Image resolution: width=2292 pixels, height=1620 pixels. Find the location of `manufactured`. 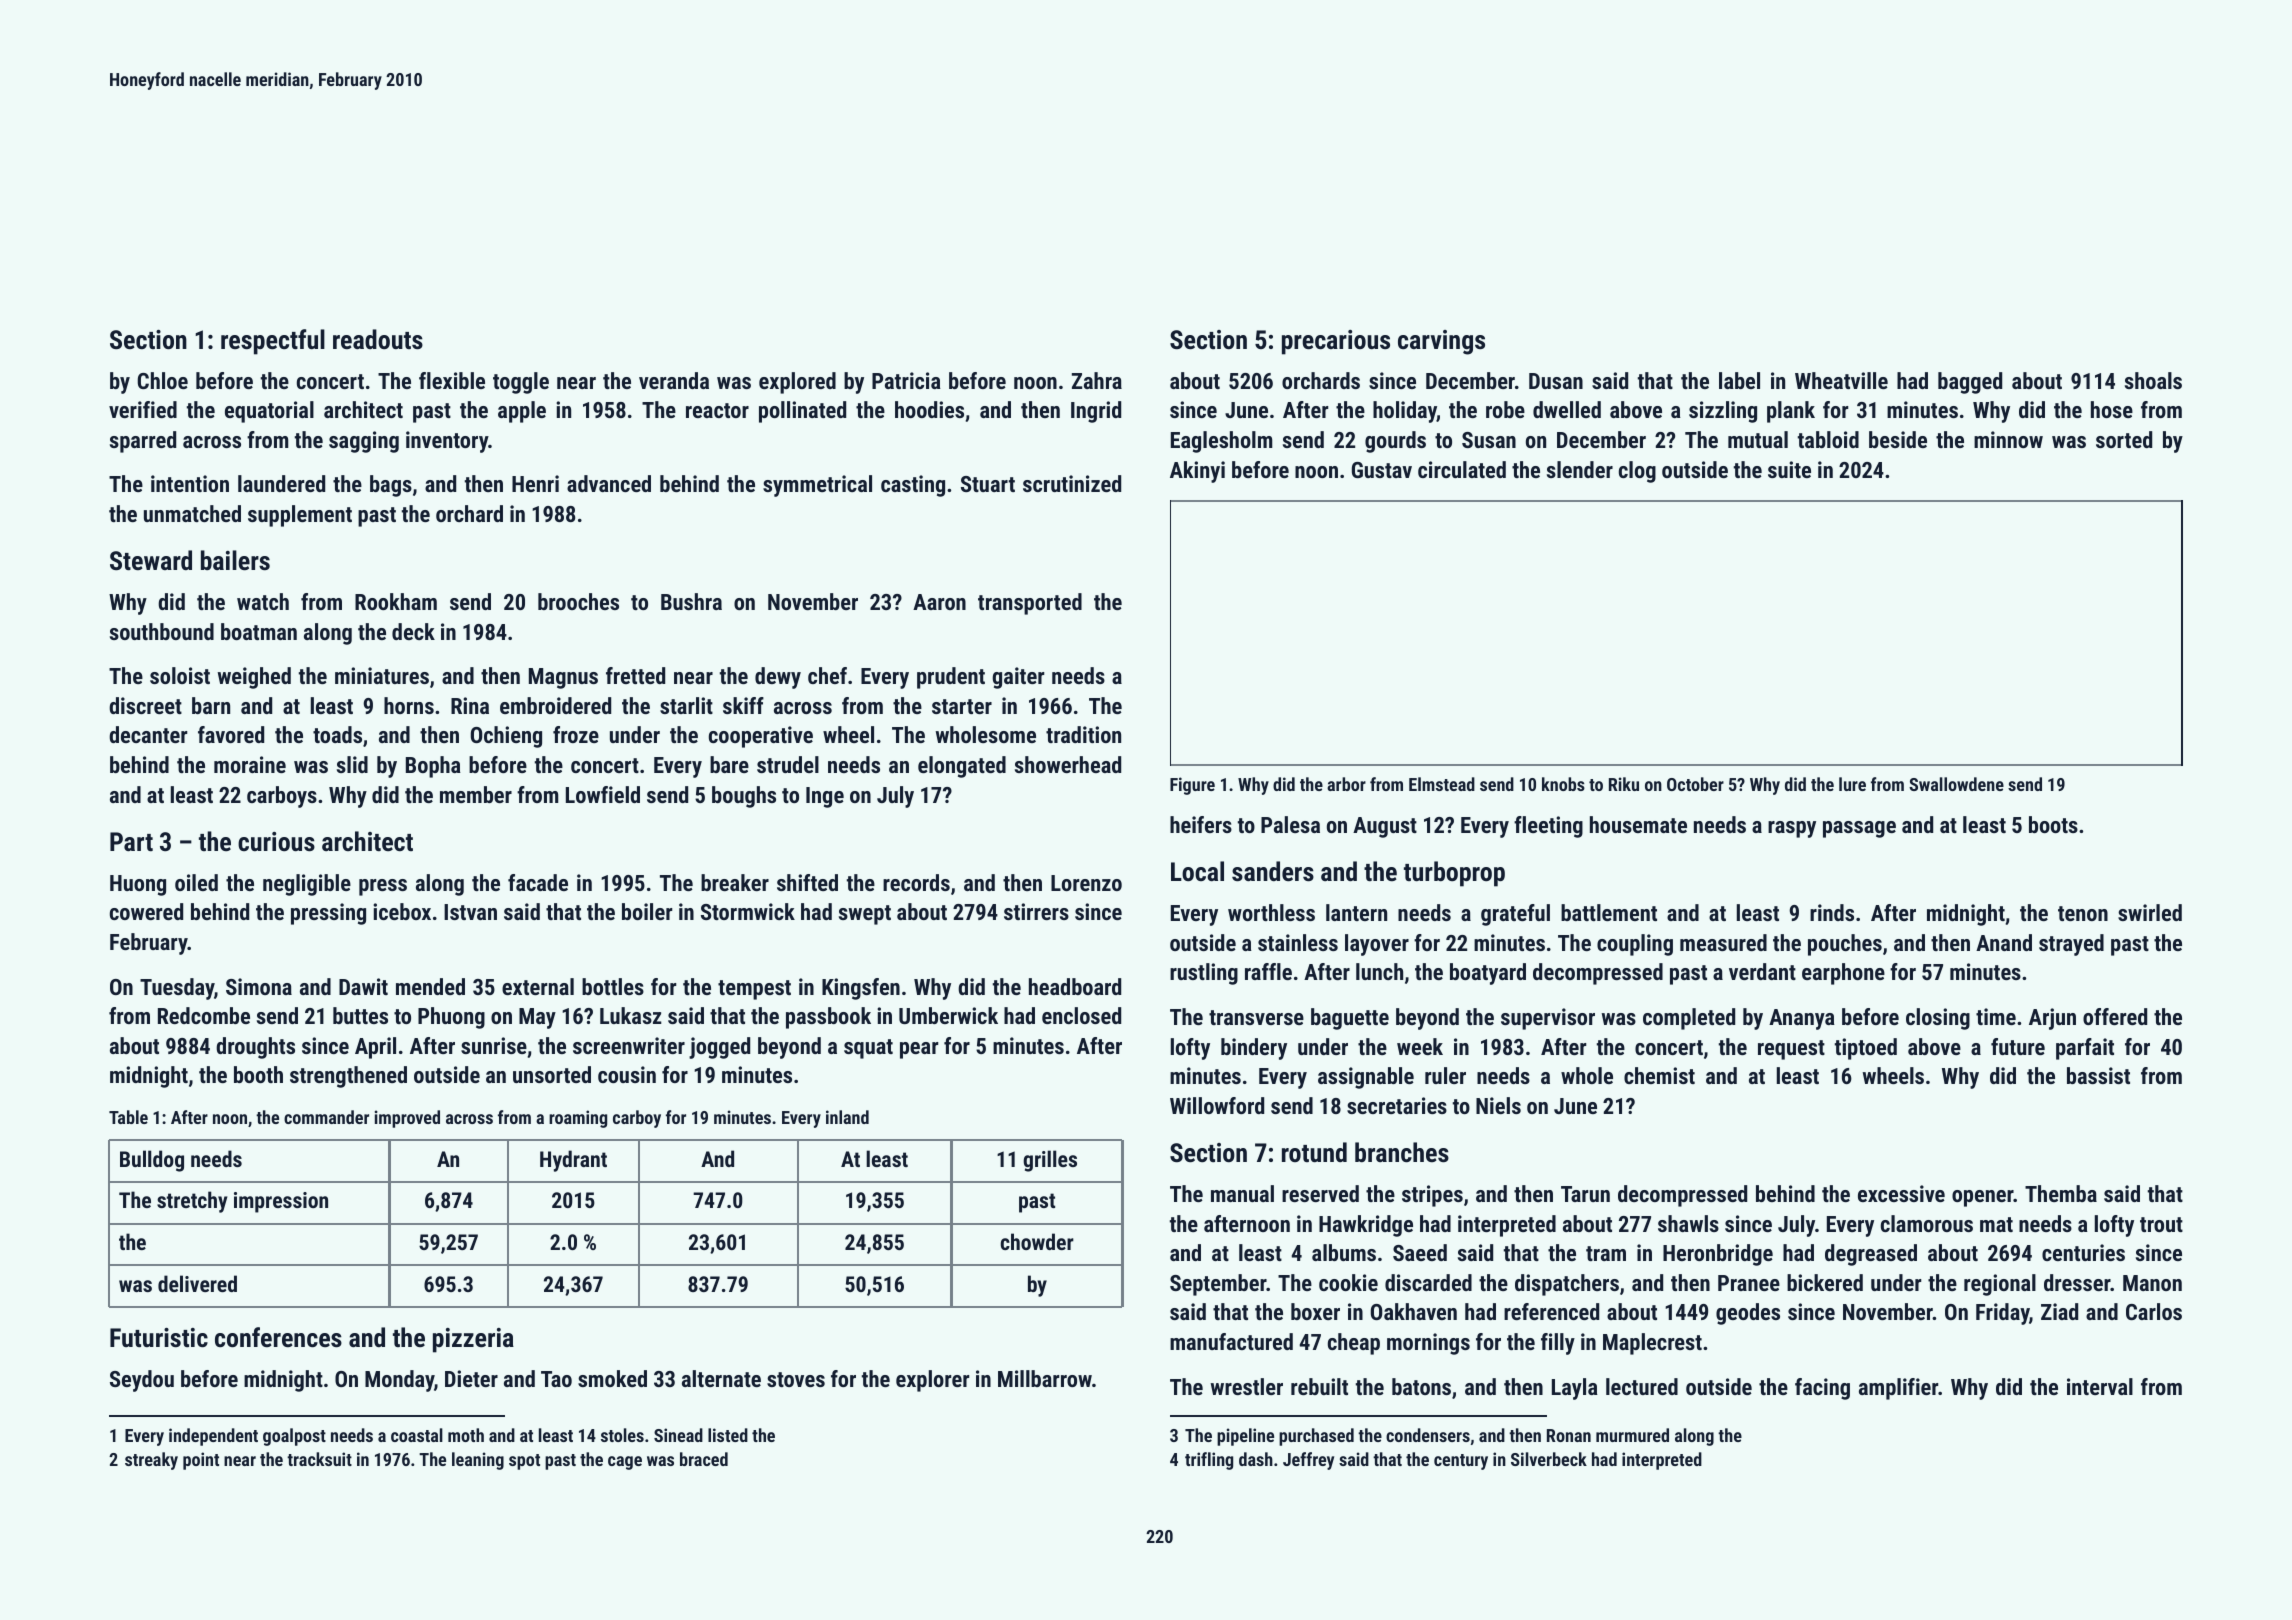

manufactured is located at coordinates (1231, 1341).
